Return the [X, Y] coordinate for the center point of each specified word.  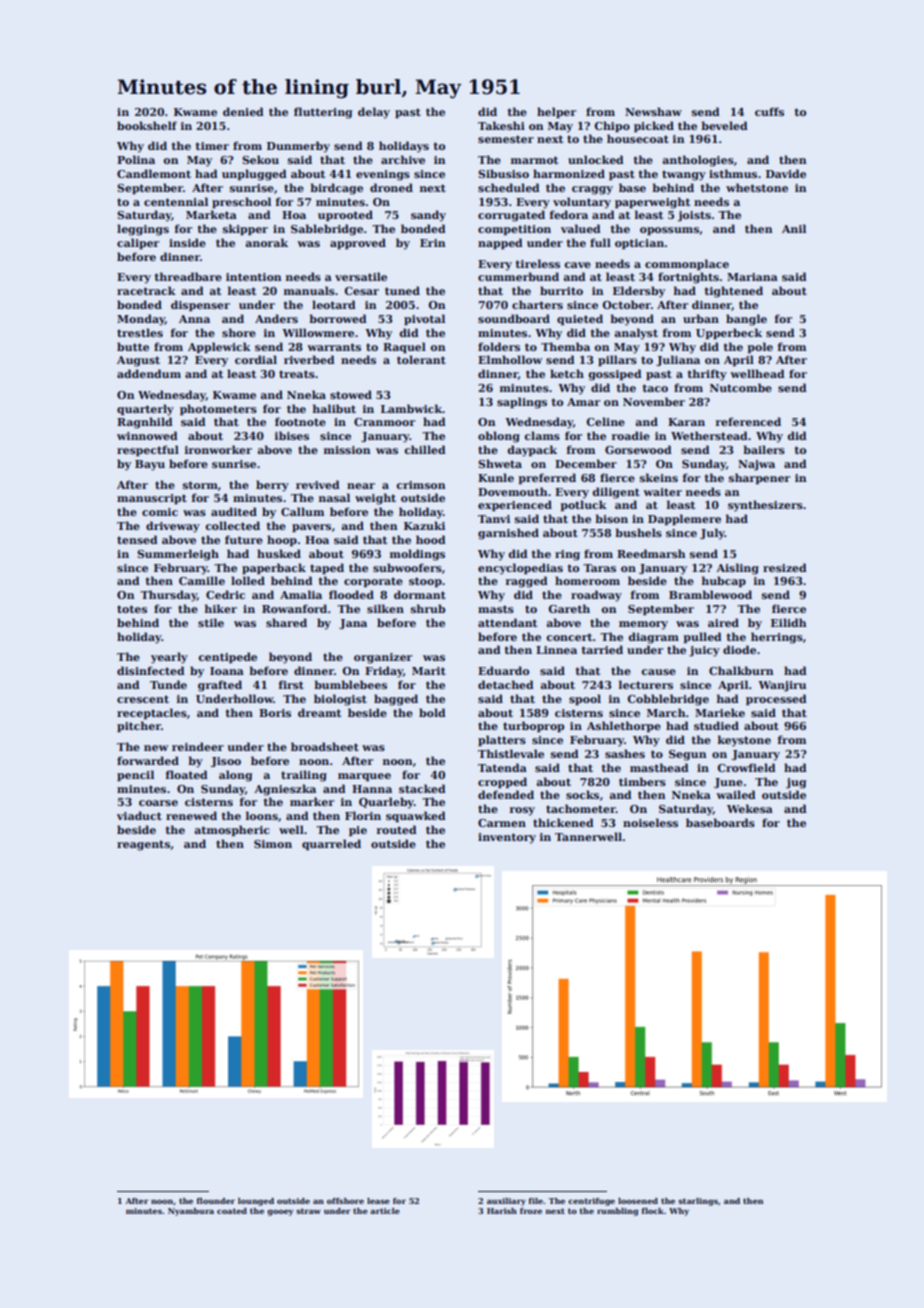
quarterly [145, 410]
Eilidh [789, 622]
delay [374, 113]
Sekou [260, 159]
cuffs [769, 111]
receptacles [152, 713]
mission [347, 450]
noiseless [650, 822]
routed [397, 829]
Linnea [556, 650]
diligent [616, 493]
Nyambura [191, 1212]
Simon [273, 844]
